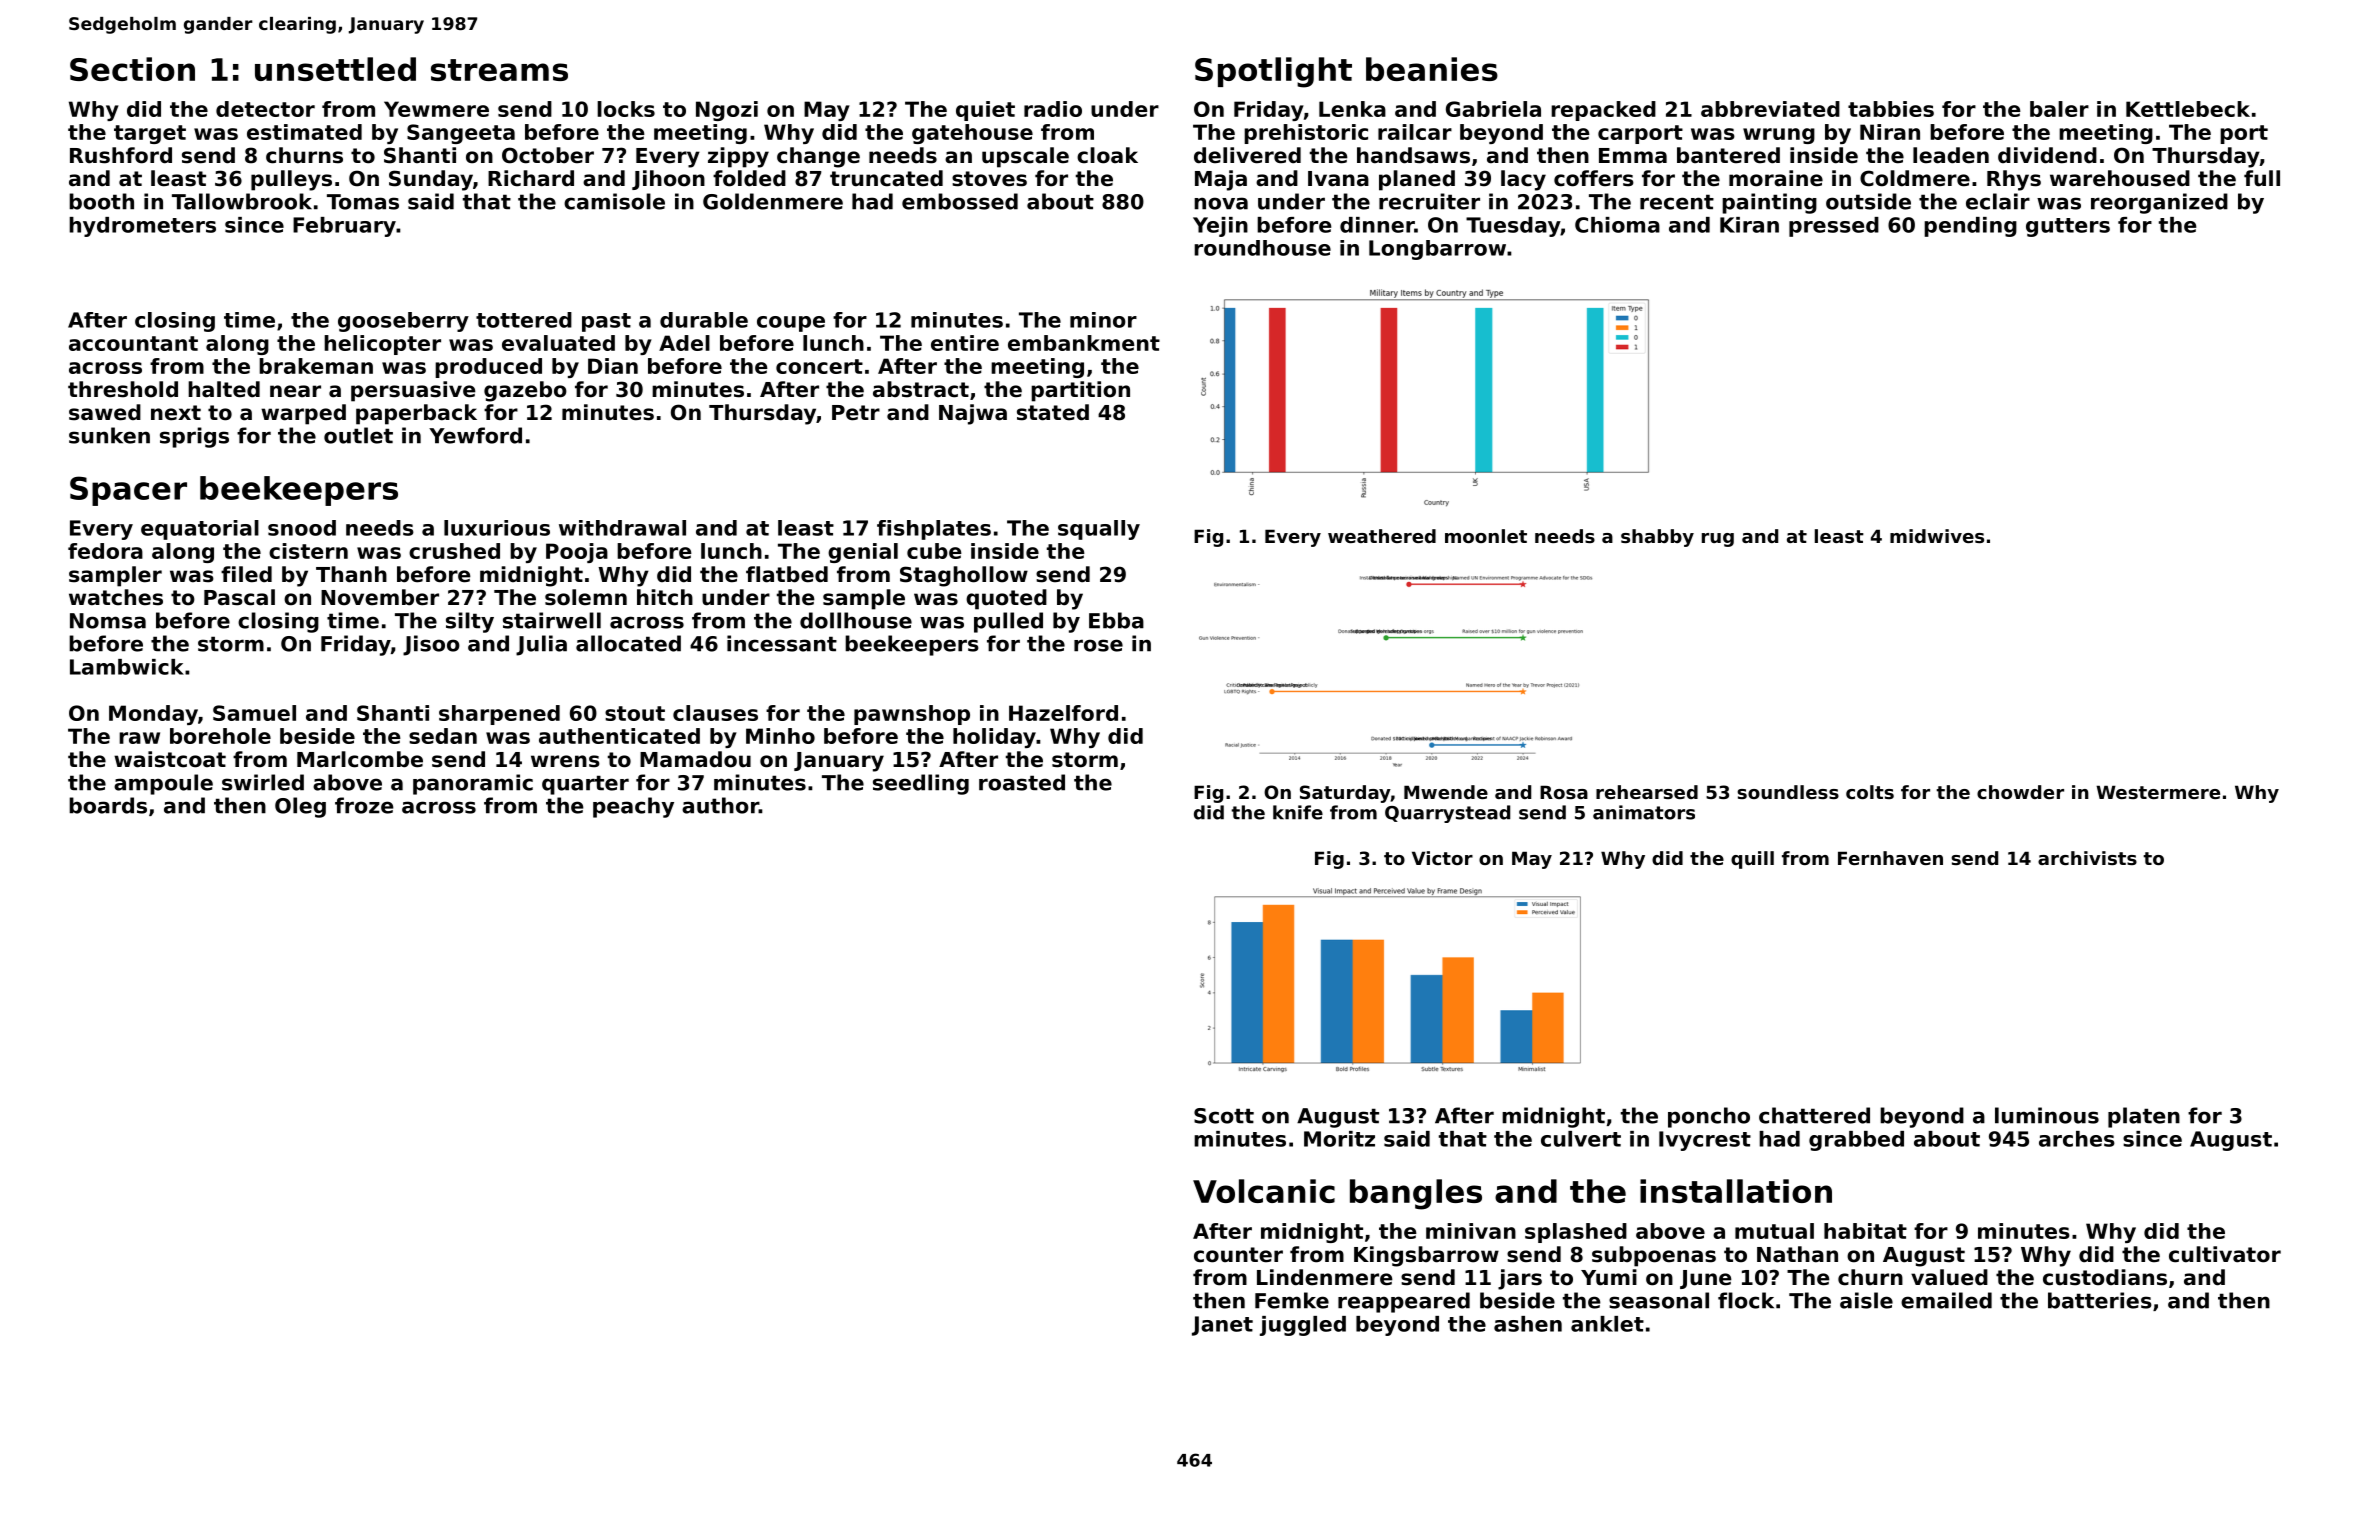  Describe the element at coordinates (1224, 1116) in the document. I see `Scott` at that location.
